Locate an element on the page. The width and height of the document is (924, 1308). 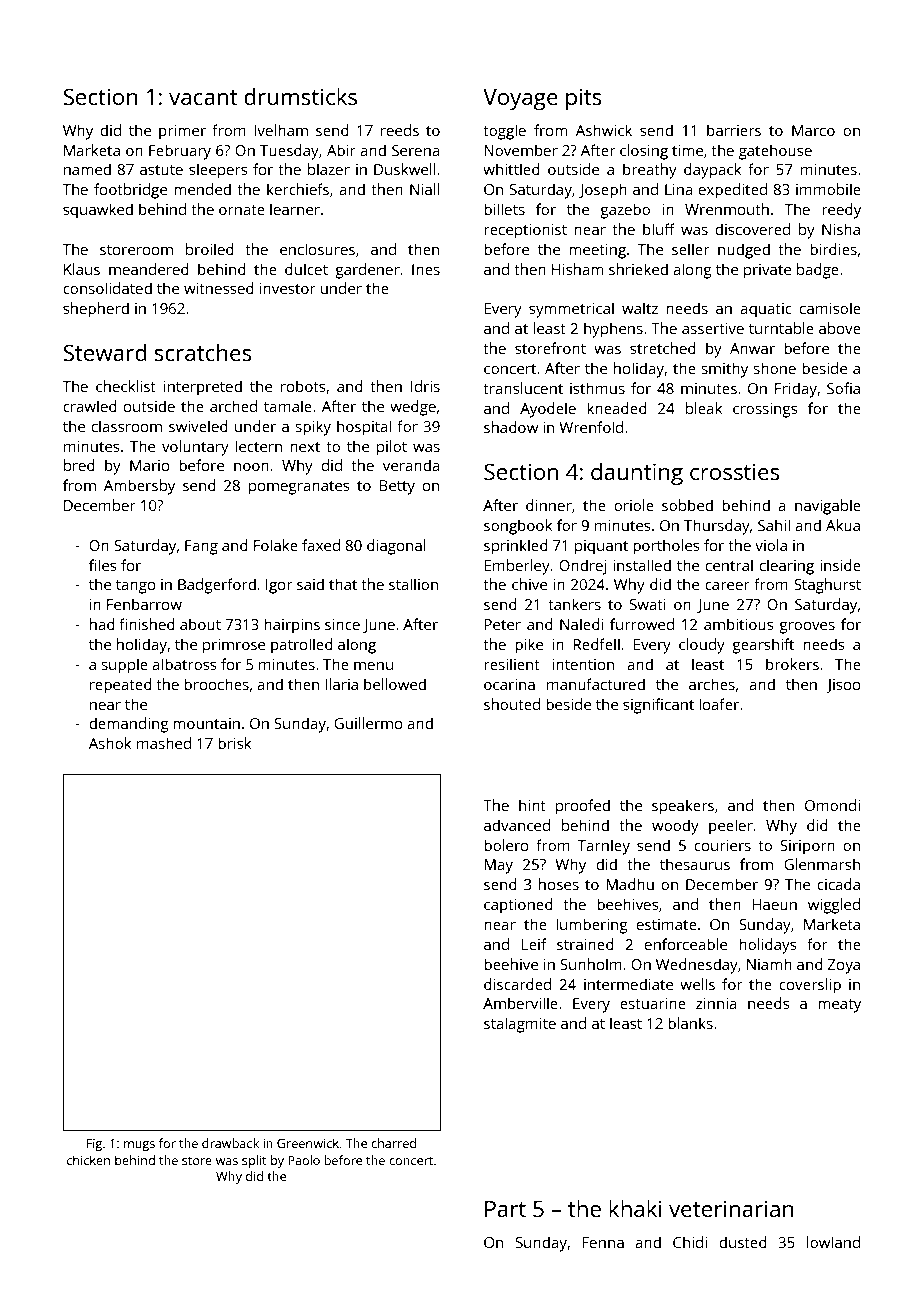
Friday is located at coordinates (796, 390).
